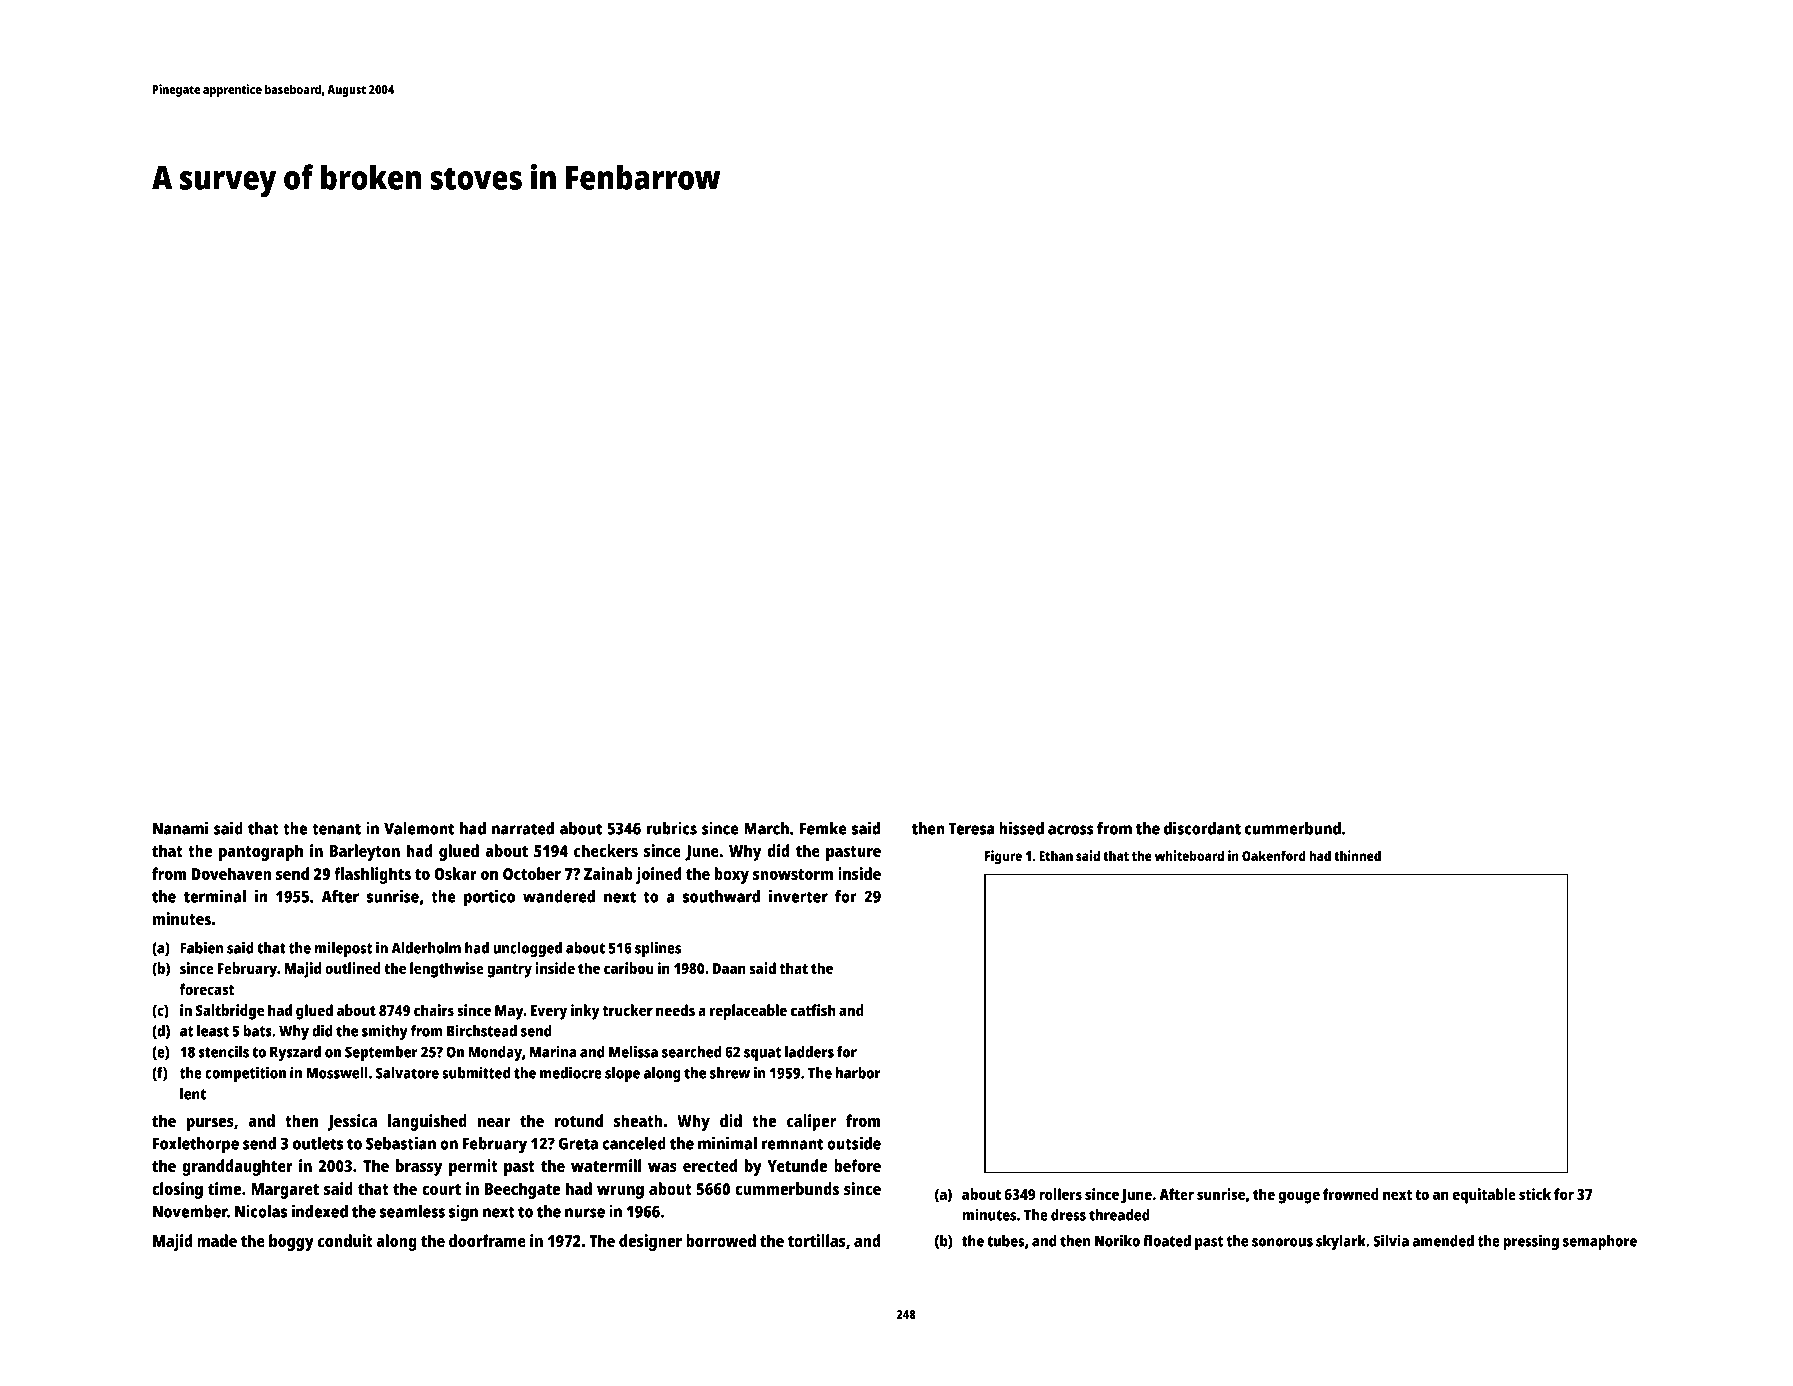 The width and height of the image is (1793, 1386). Describe the element at coordinates (1535, 1194) in the image. I see `stick` at that location.
